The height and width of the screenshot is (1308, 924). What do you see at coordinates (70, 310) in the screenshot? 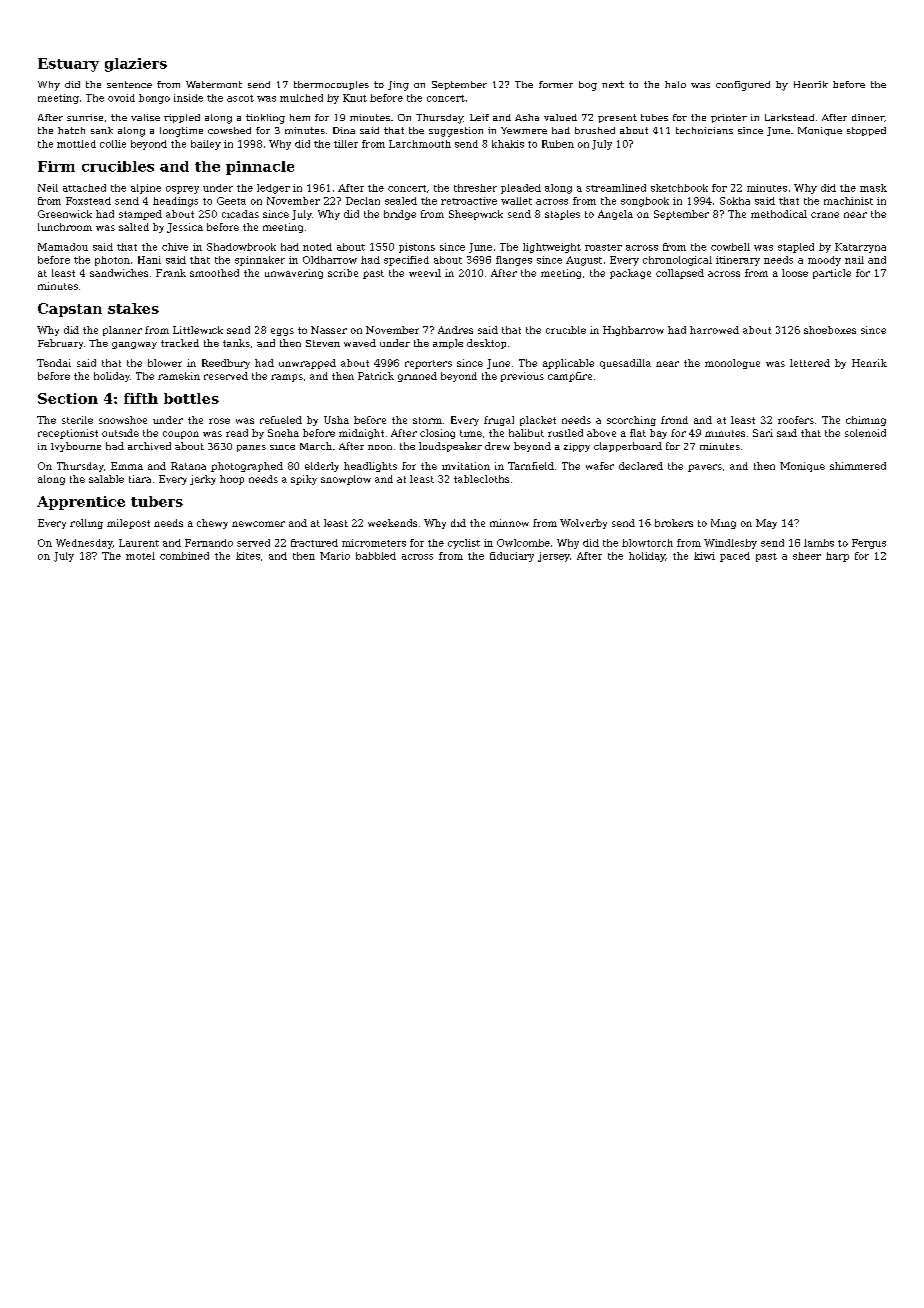
I see `Capstan` at bounding box center [70, 310].
